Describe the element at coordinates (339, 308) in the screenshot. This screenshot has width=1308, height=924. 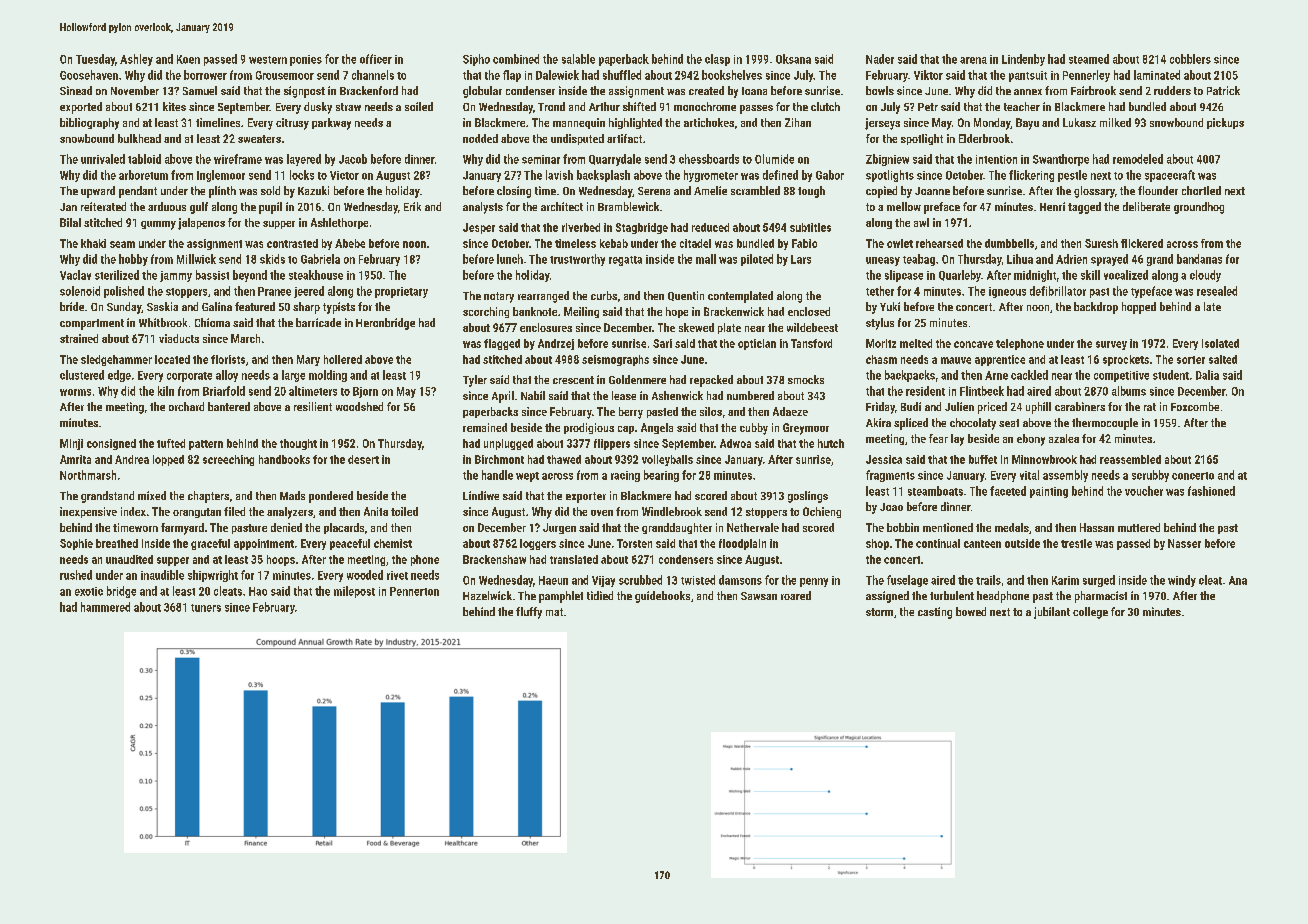
I see `typists` at that location.
